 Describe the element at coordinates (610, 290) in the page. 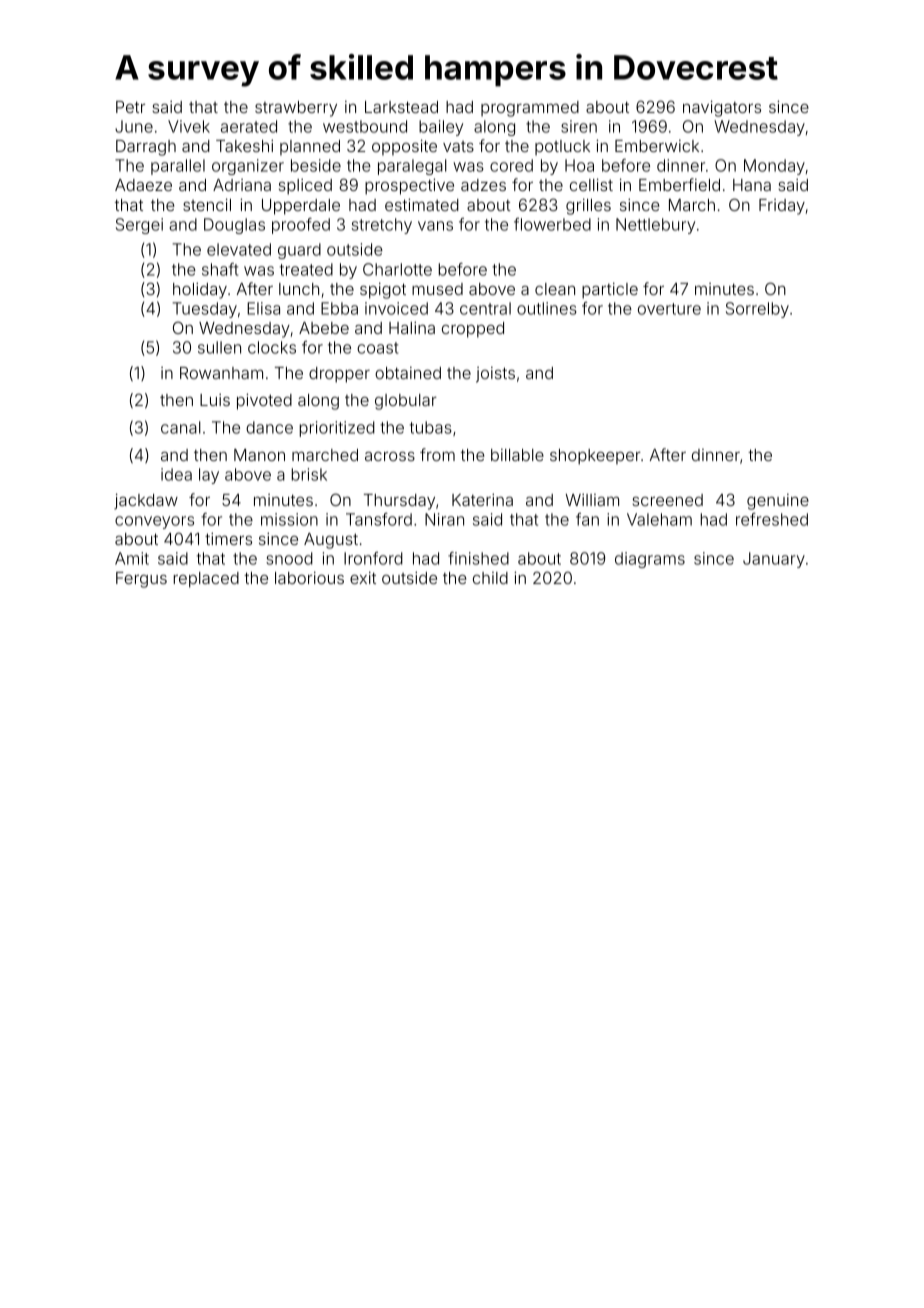

I see `particle` at that location.
